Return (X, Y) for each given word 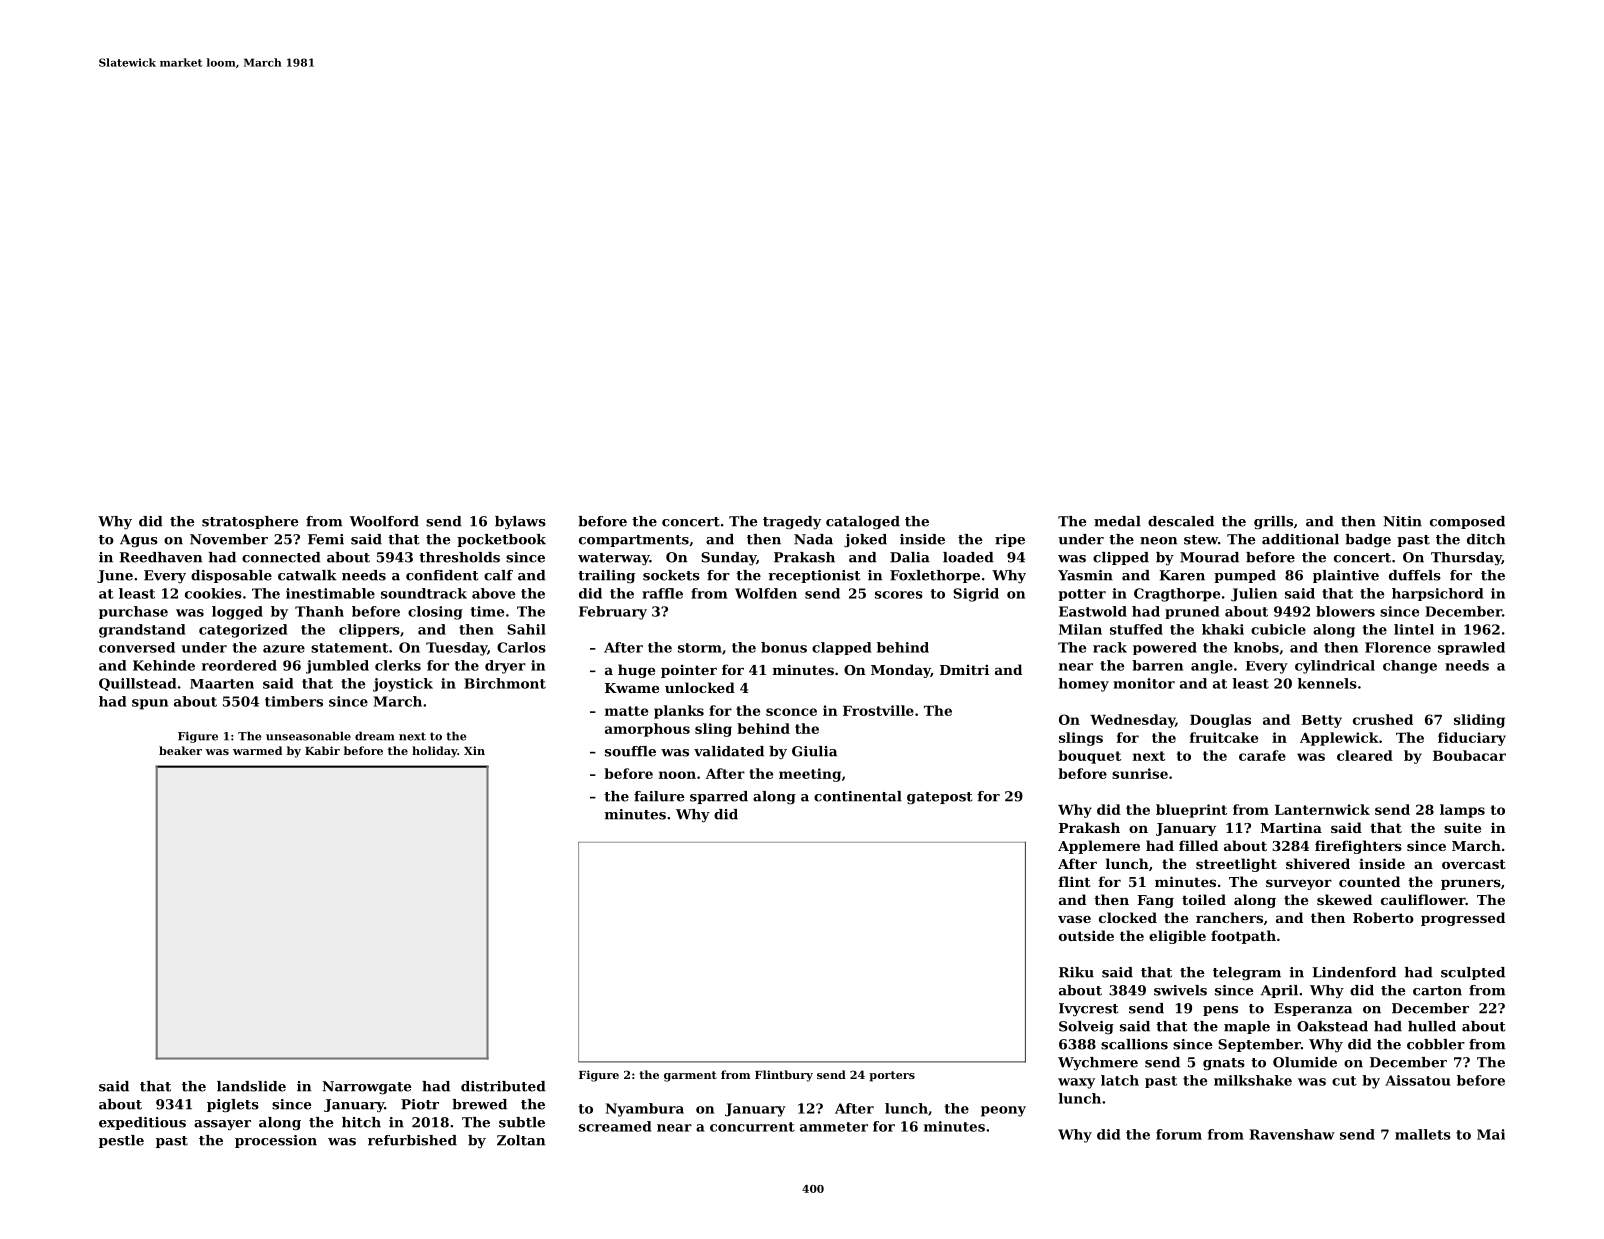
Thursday (1466, 559)
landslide (251, 1086)
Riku (1076, 972)
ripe (1010, 540)
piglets (233, 1106)
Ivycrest (1088, 1010)
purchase (133, 612)
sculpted (1473, 973)
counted (1369, 881)
